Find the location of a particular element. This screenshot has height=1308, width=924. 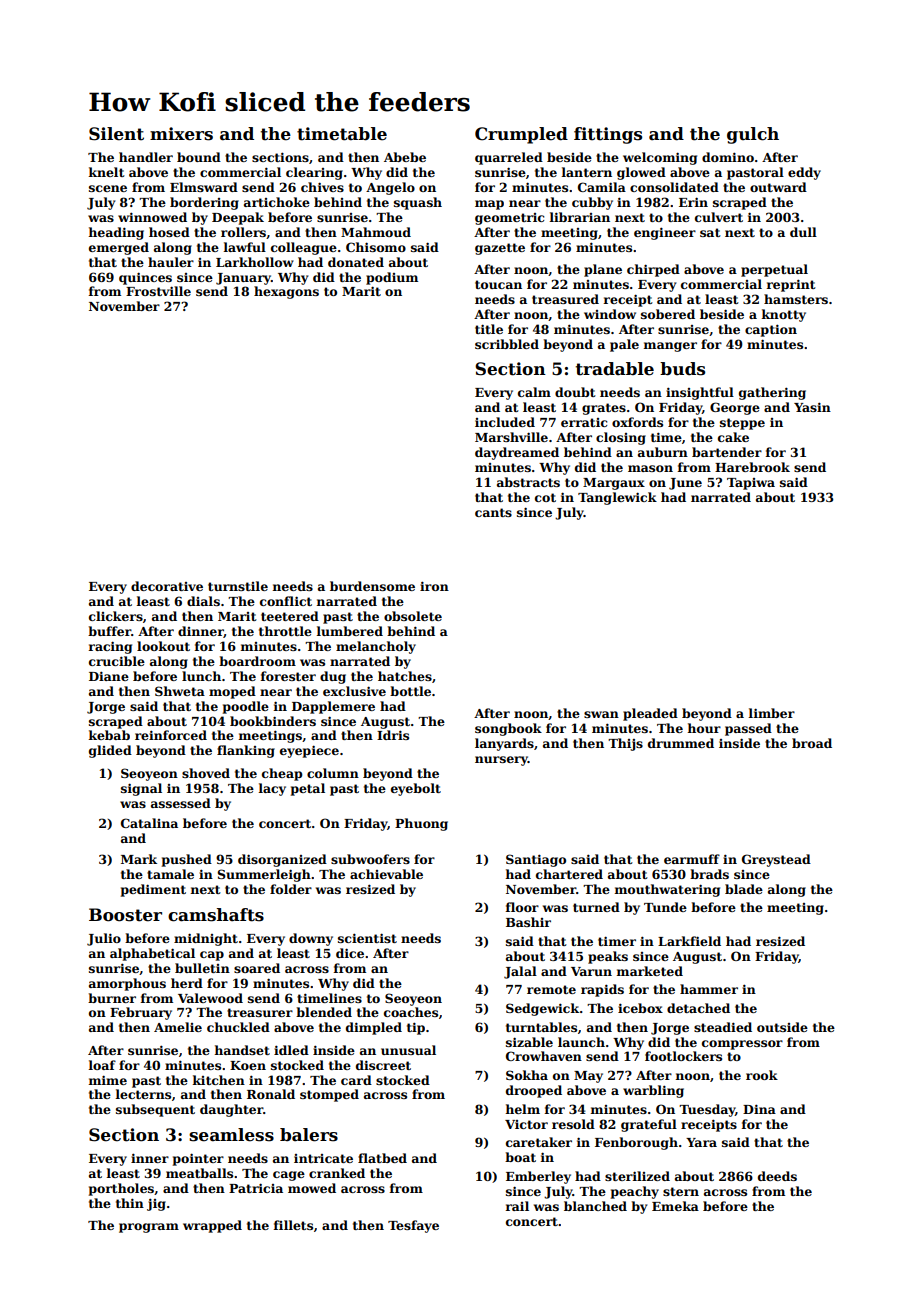

bound is located at coordinates (199, 157).
